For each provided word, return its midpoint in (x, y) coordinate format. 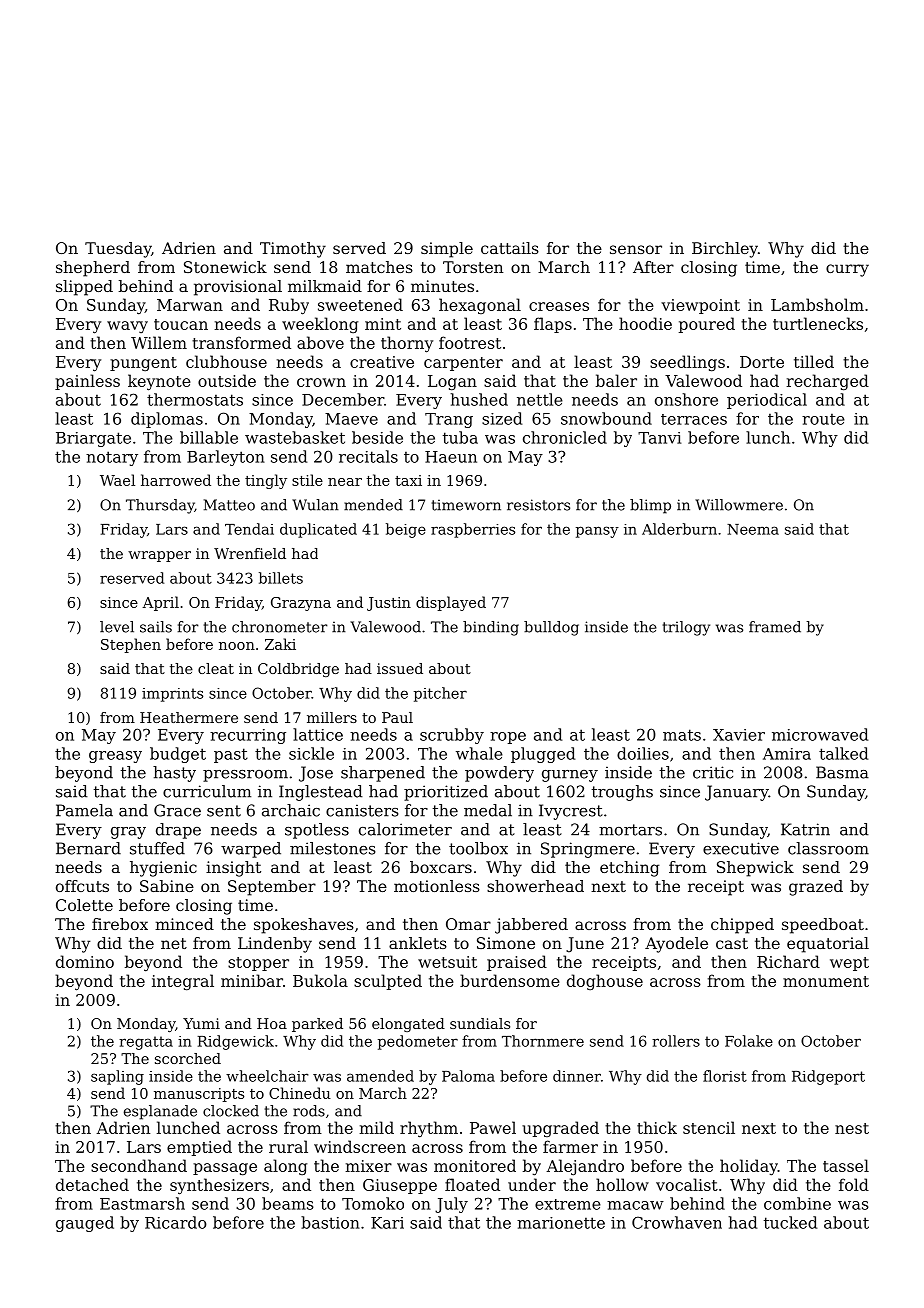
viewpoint (700, 306)
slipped (84, 288)
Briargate (93, 439)
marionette (561, 1223)
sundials (480, 1023)
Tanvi (659, 438)
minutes (442, 286)
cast (732, 943)
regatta (146, 1043)
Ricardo (176, 1222)
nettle (540, 399)
